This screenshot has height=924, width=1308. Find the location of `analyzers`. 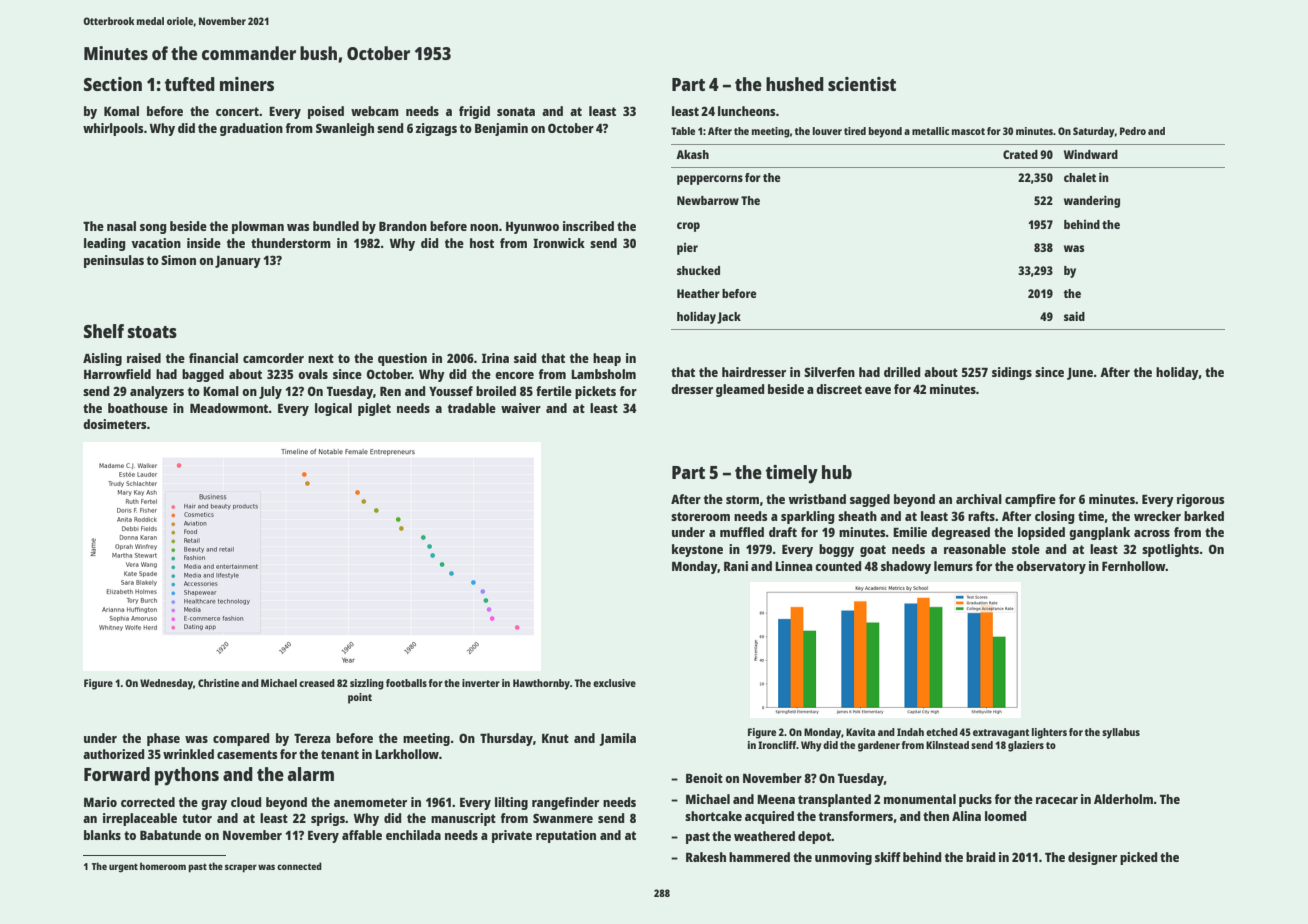

analyzers is located at coordinates (157, 392).
